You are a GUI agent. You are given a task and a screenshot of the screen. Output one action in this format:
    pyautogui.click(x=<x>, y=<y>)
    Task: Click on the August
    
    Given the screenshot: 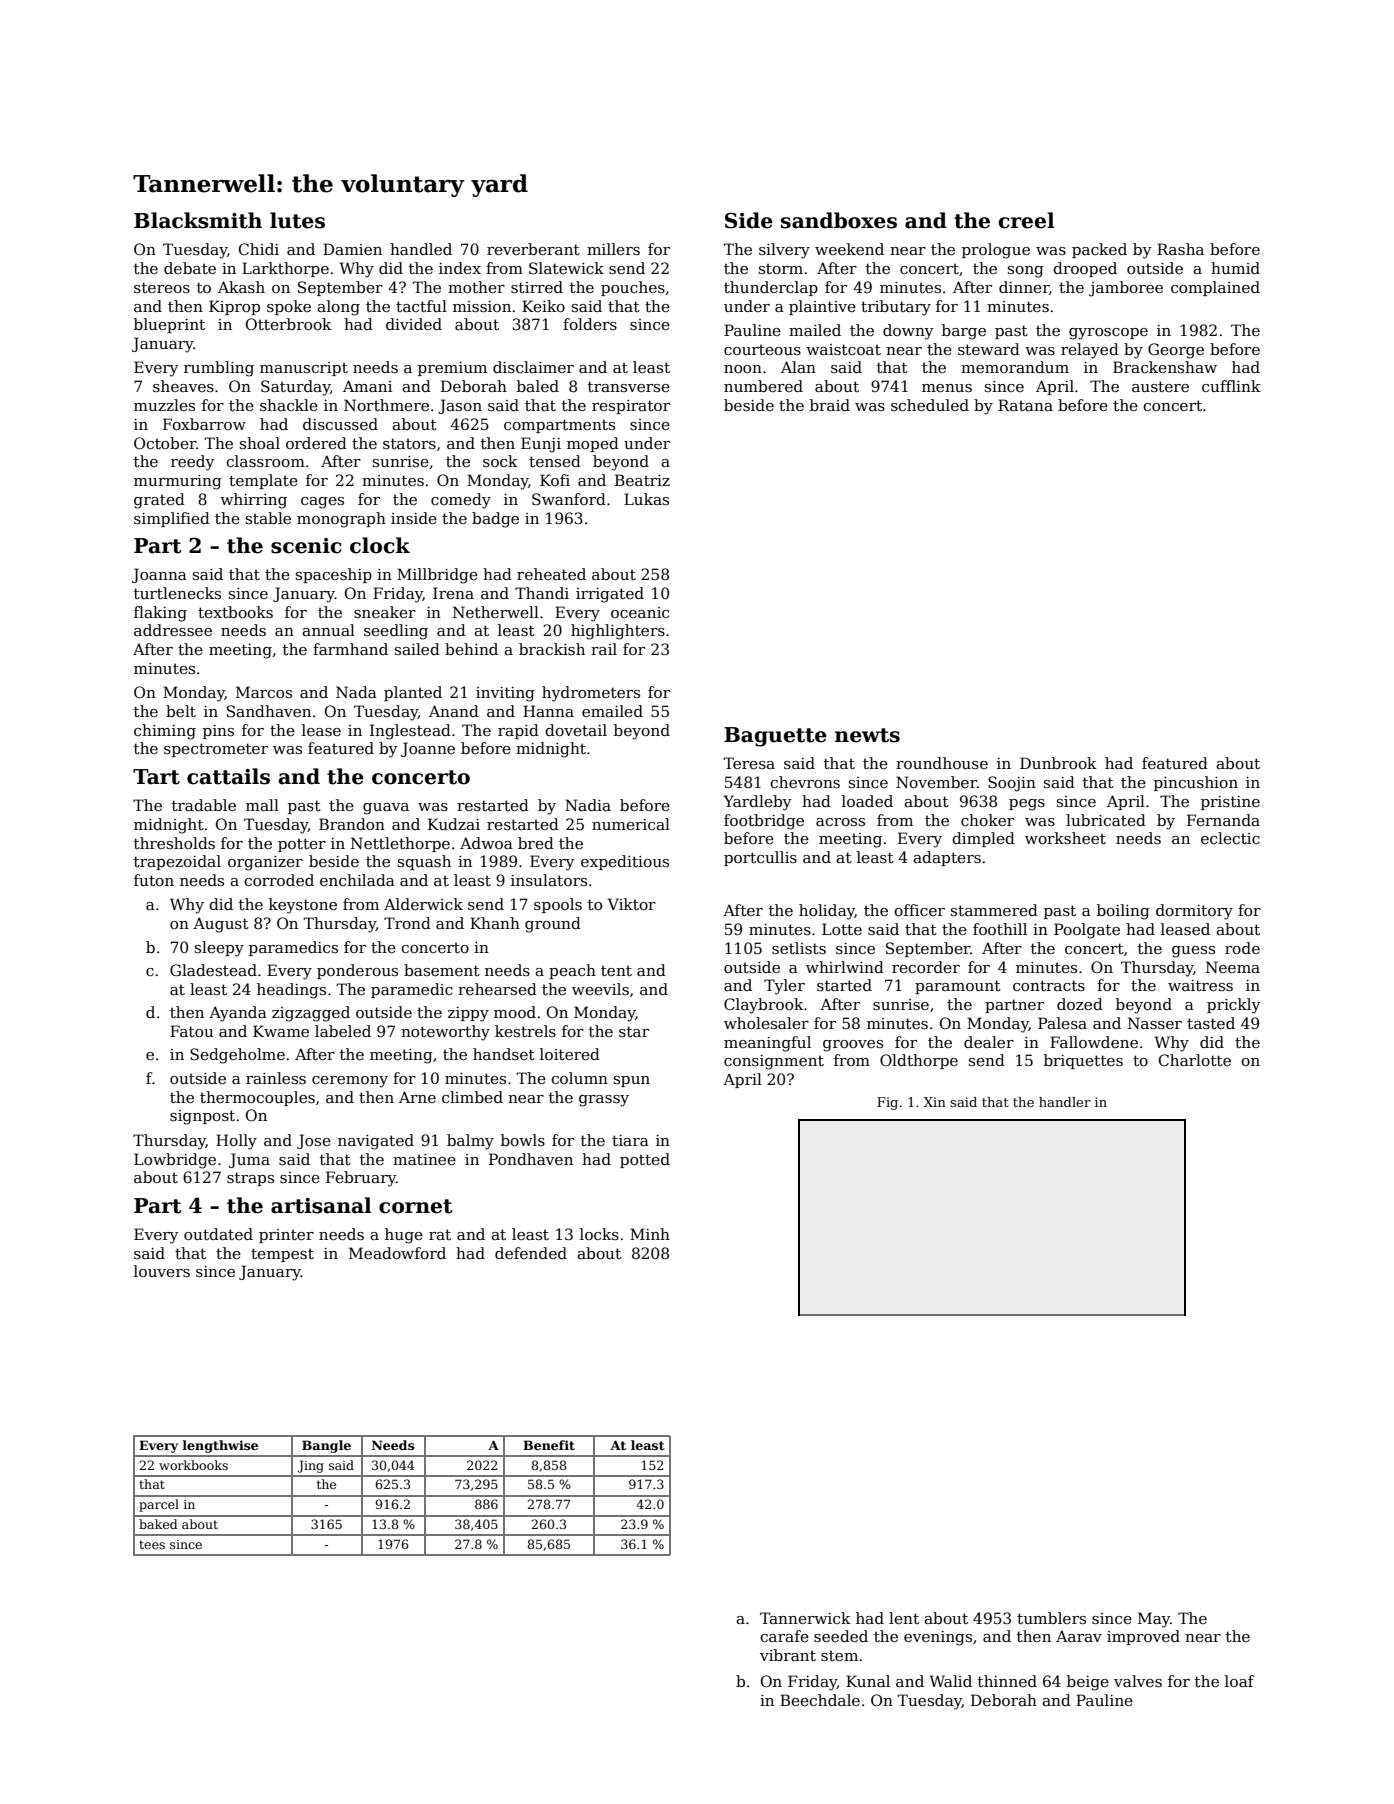 What is the action you would take?
    pyautogui.click(x=221, y=925)
